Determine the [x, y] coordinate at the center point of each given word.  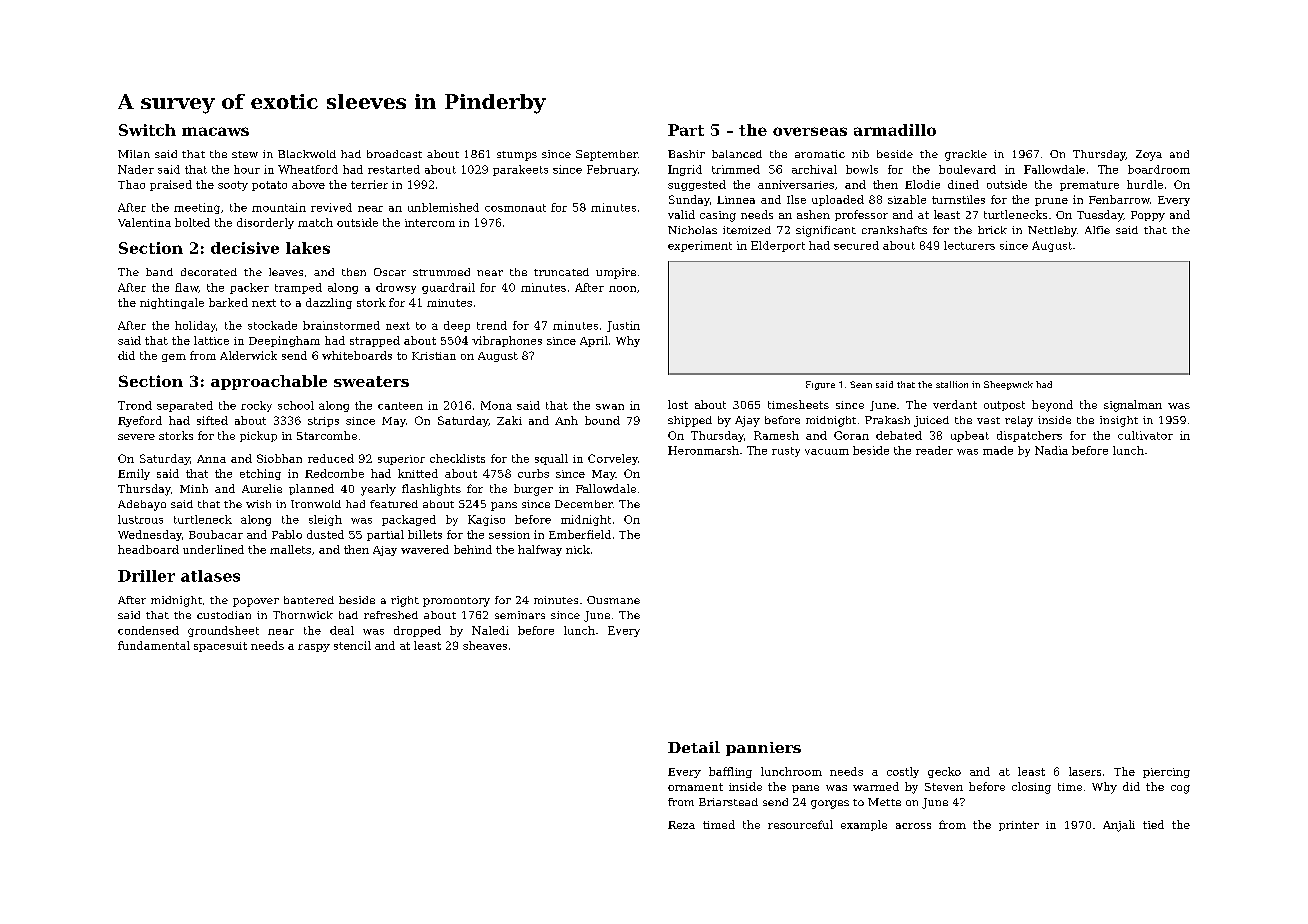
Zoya [1149, 155]
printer [1019, 826]
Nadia [1051, 450]
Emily [134, 474]
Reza [681, 825]
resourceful [800, 824]
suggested [697, 185]
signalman [1133, 406]
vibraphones [507, 341]
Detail [694, 747]
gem [174, 358]
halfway [540, 550]
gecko [944, 772]
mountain [279, 207]
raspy [314, 648]
